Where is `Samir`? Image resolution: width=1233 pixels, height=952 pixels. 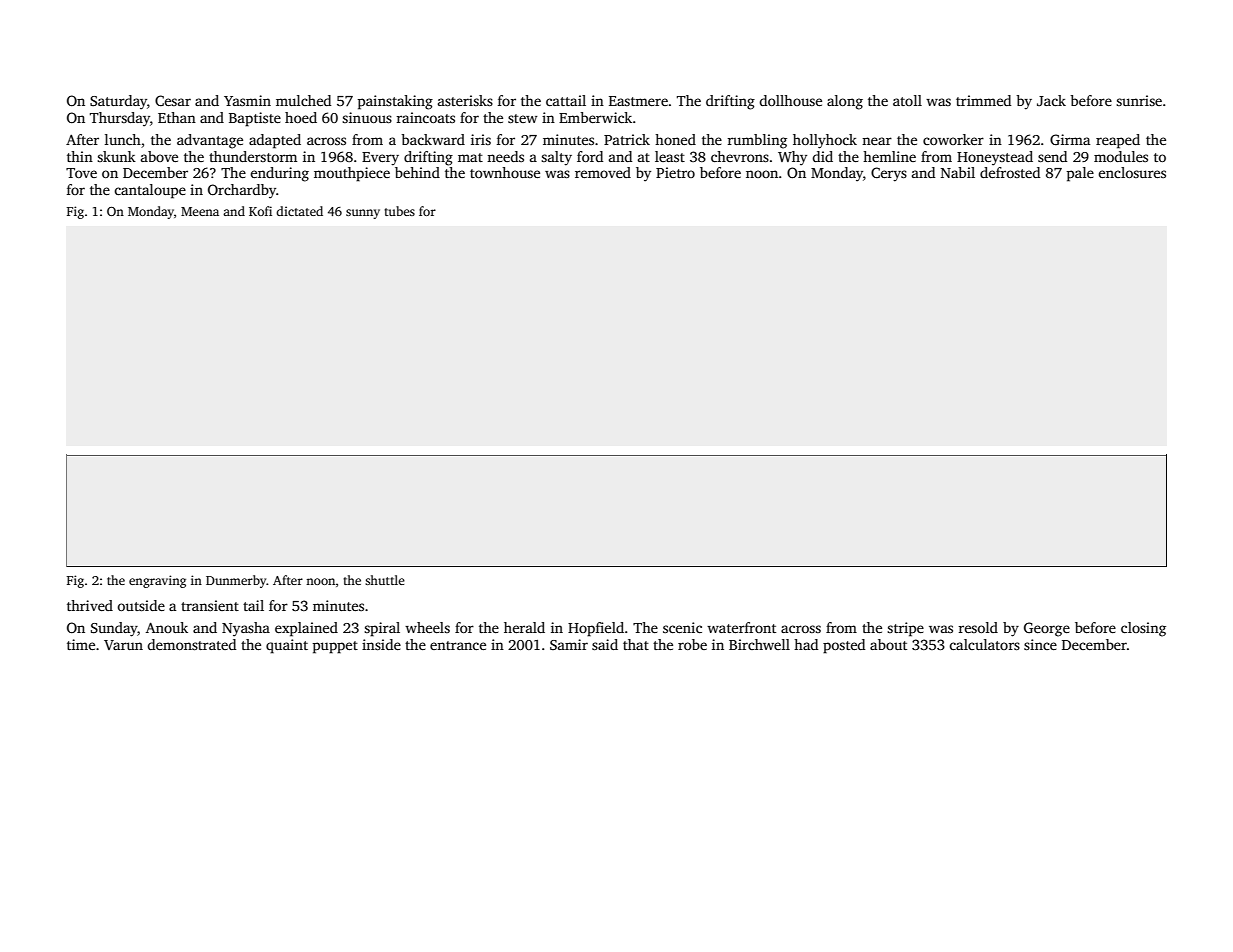
Samir is located at coordinates (569, 644).
